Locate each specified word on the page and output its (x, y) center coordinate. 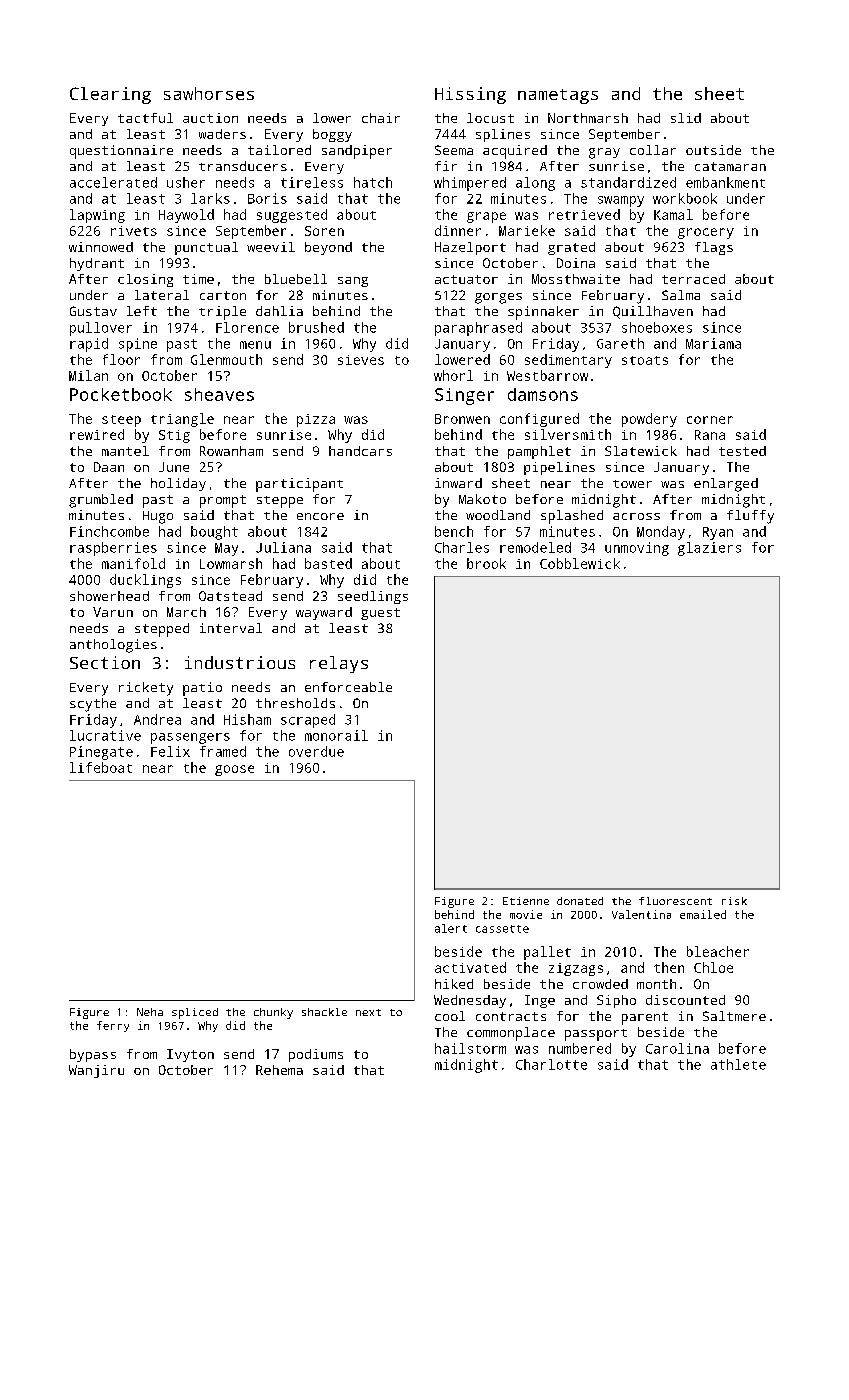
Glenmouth (226, 359)
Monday (661, 533)
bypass (93, 1055)
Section (105, 662)
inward (458, 483)
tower (632, 484)
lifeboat (101, 767)
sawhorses (209, 93)
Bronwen (462, 419)
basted (328, 563)
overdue (316, 751)
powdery (649, 420)
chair (381, 118)
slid (686, 118)
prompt (223, 501)
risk (734, 901)
